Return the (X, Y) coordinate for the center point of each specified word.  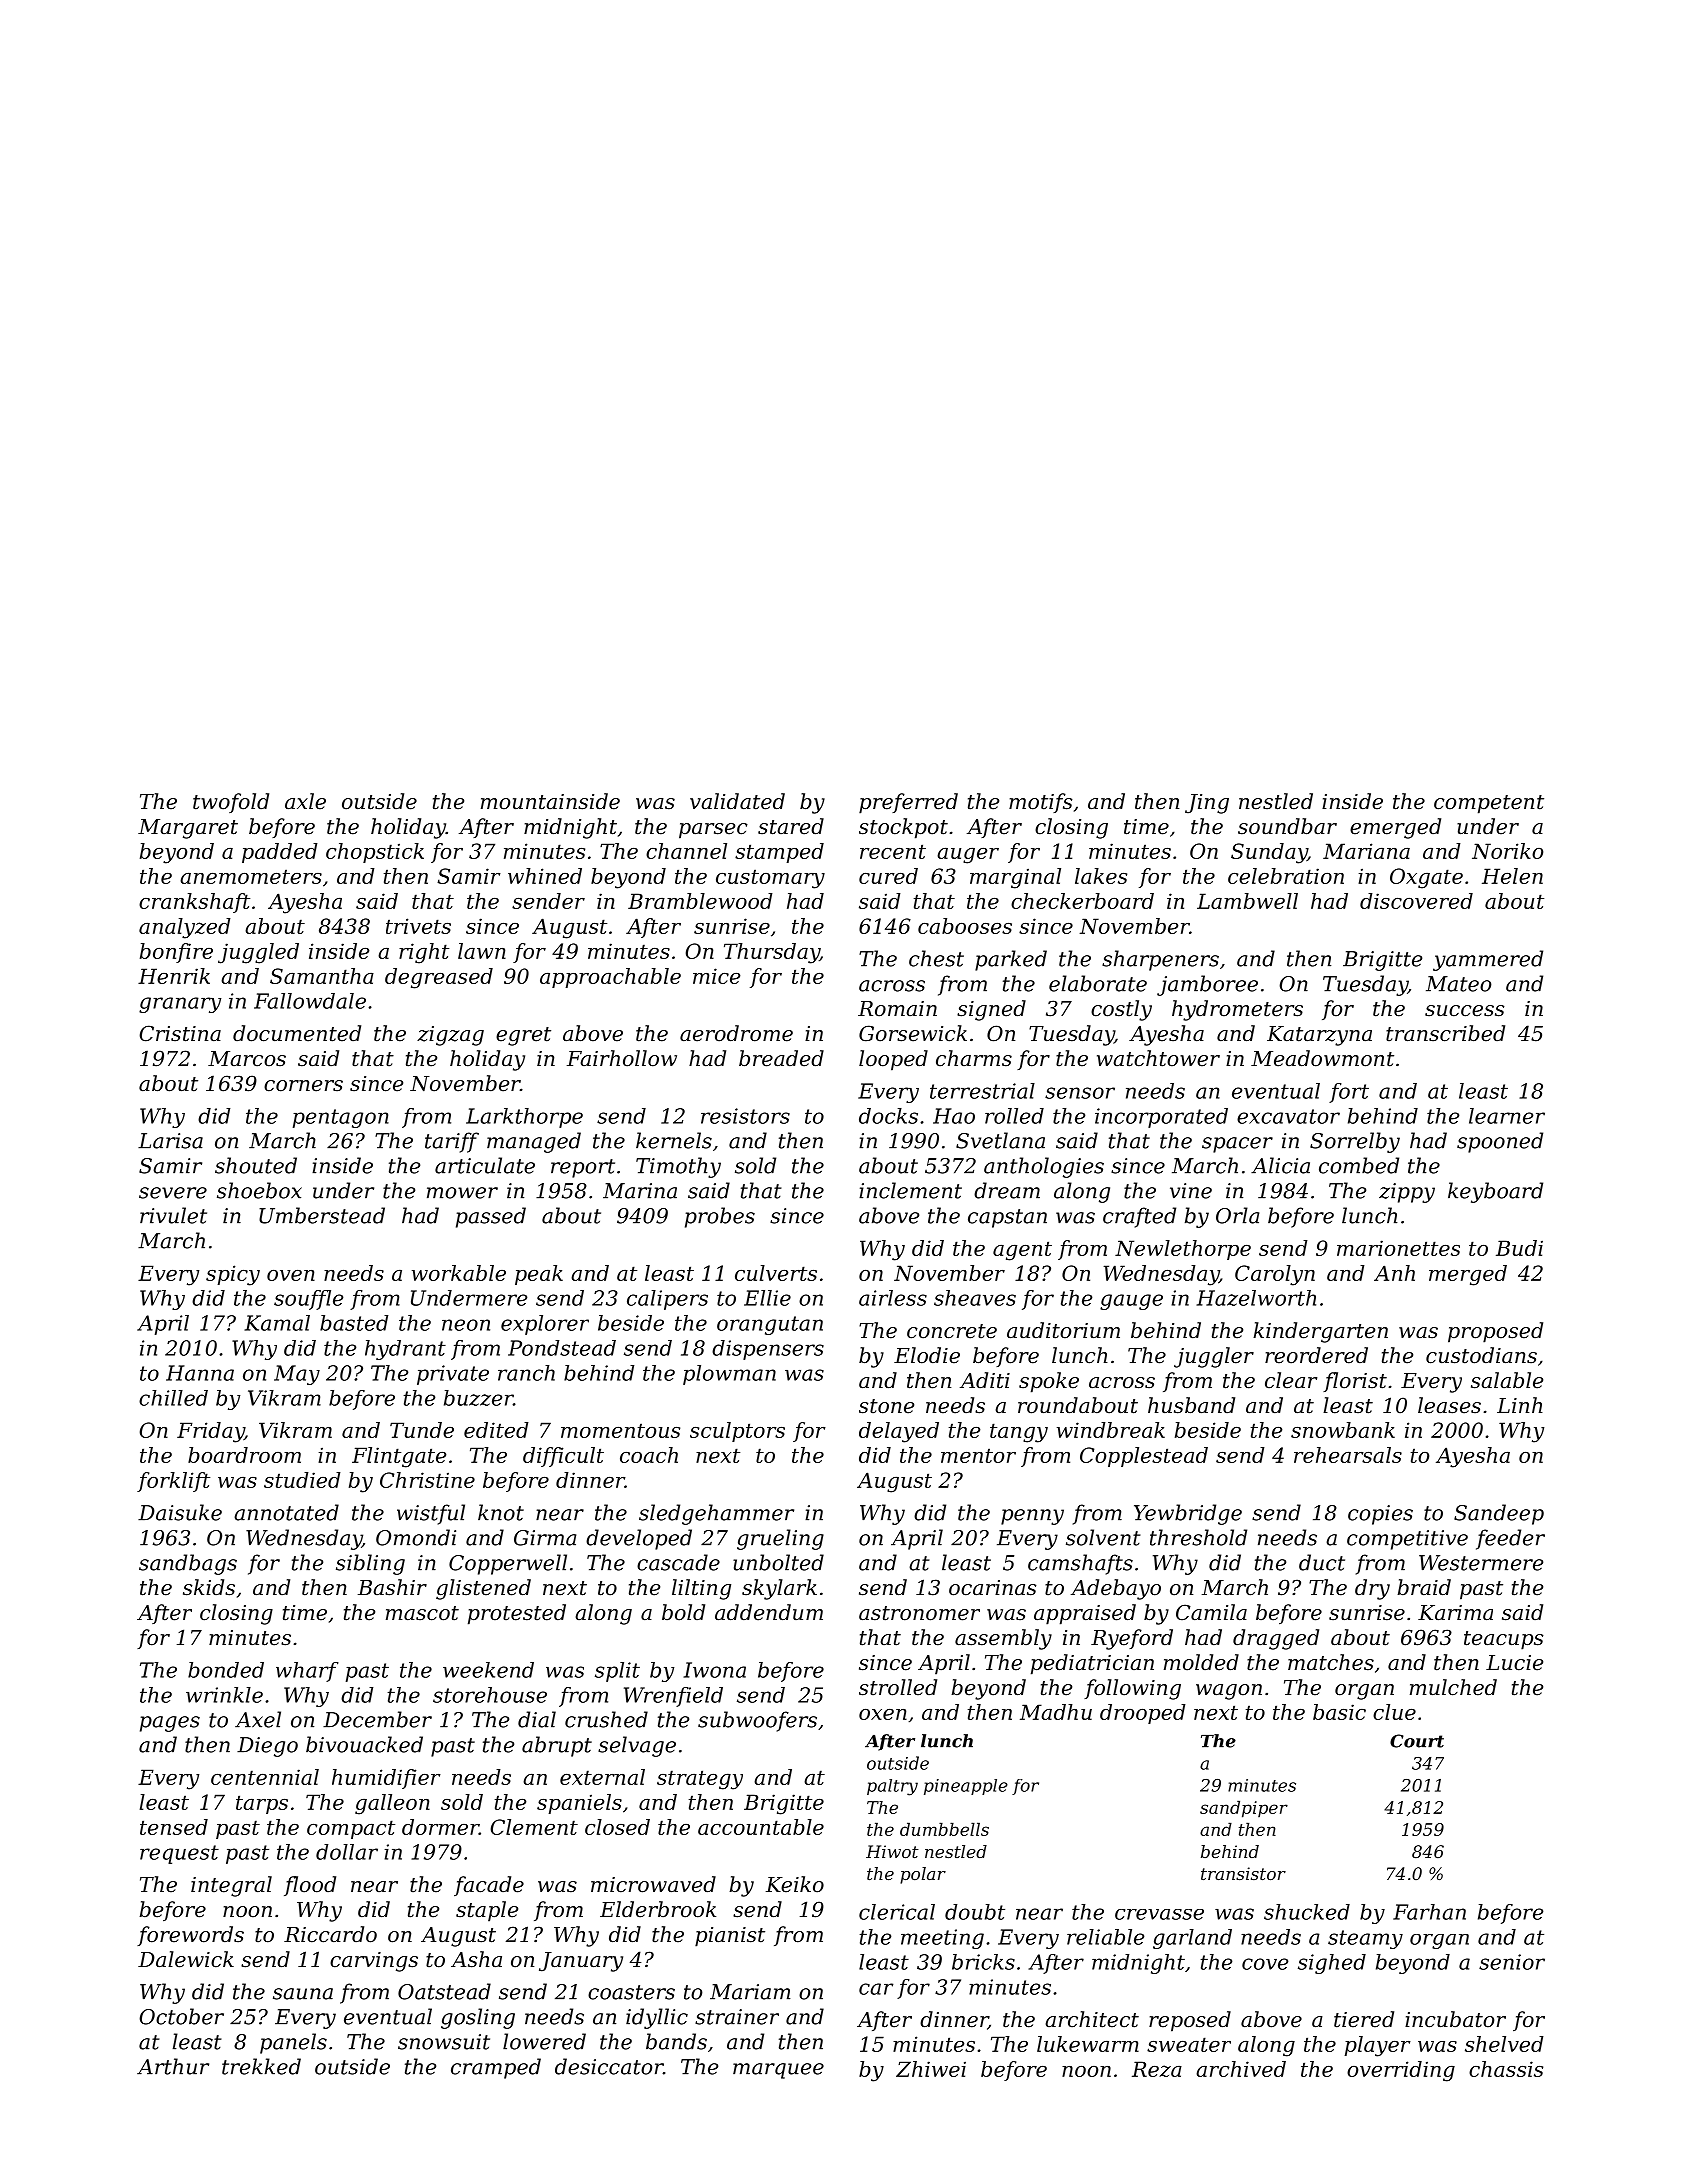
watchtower (1158, 1058)
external (602, 1777)
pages (170, 1724)
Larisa (170, 1141)
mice (716, 976)
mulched (1453, 1687)
